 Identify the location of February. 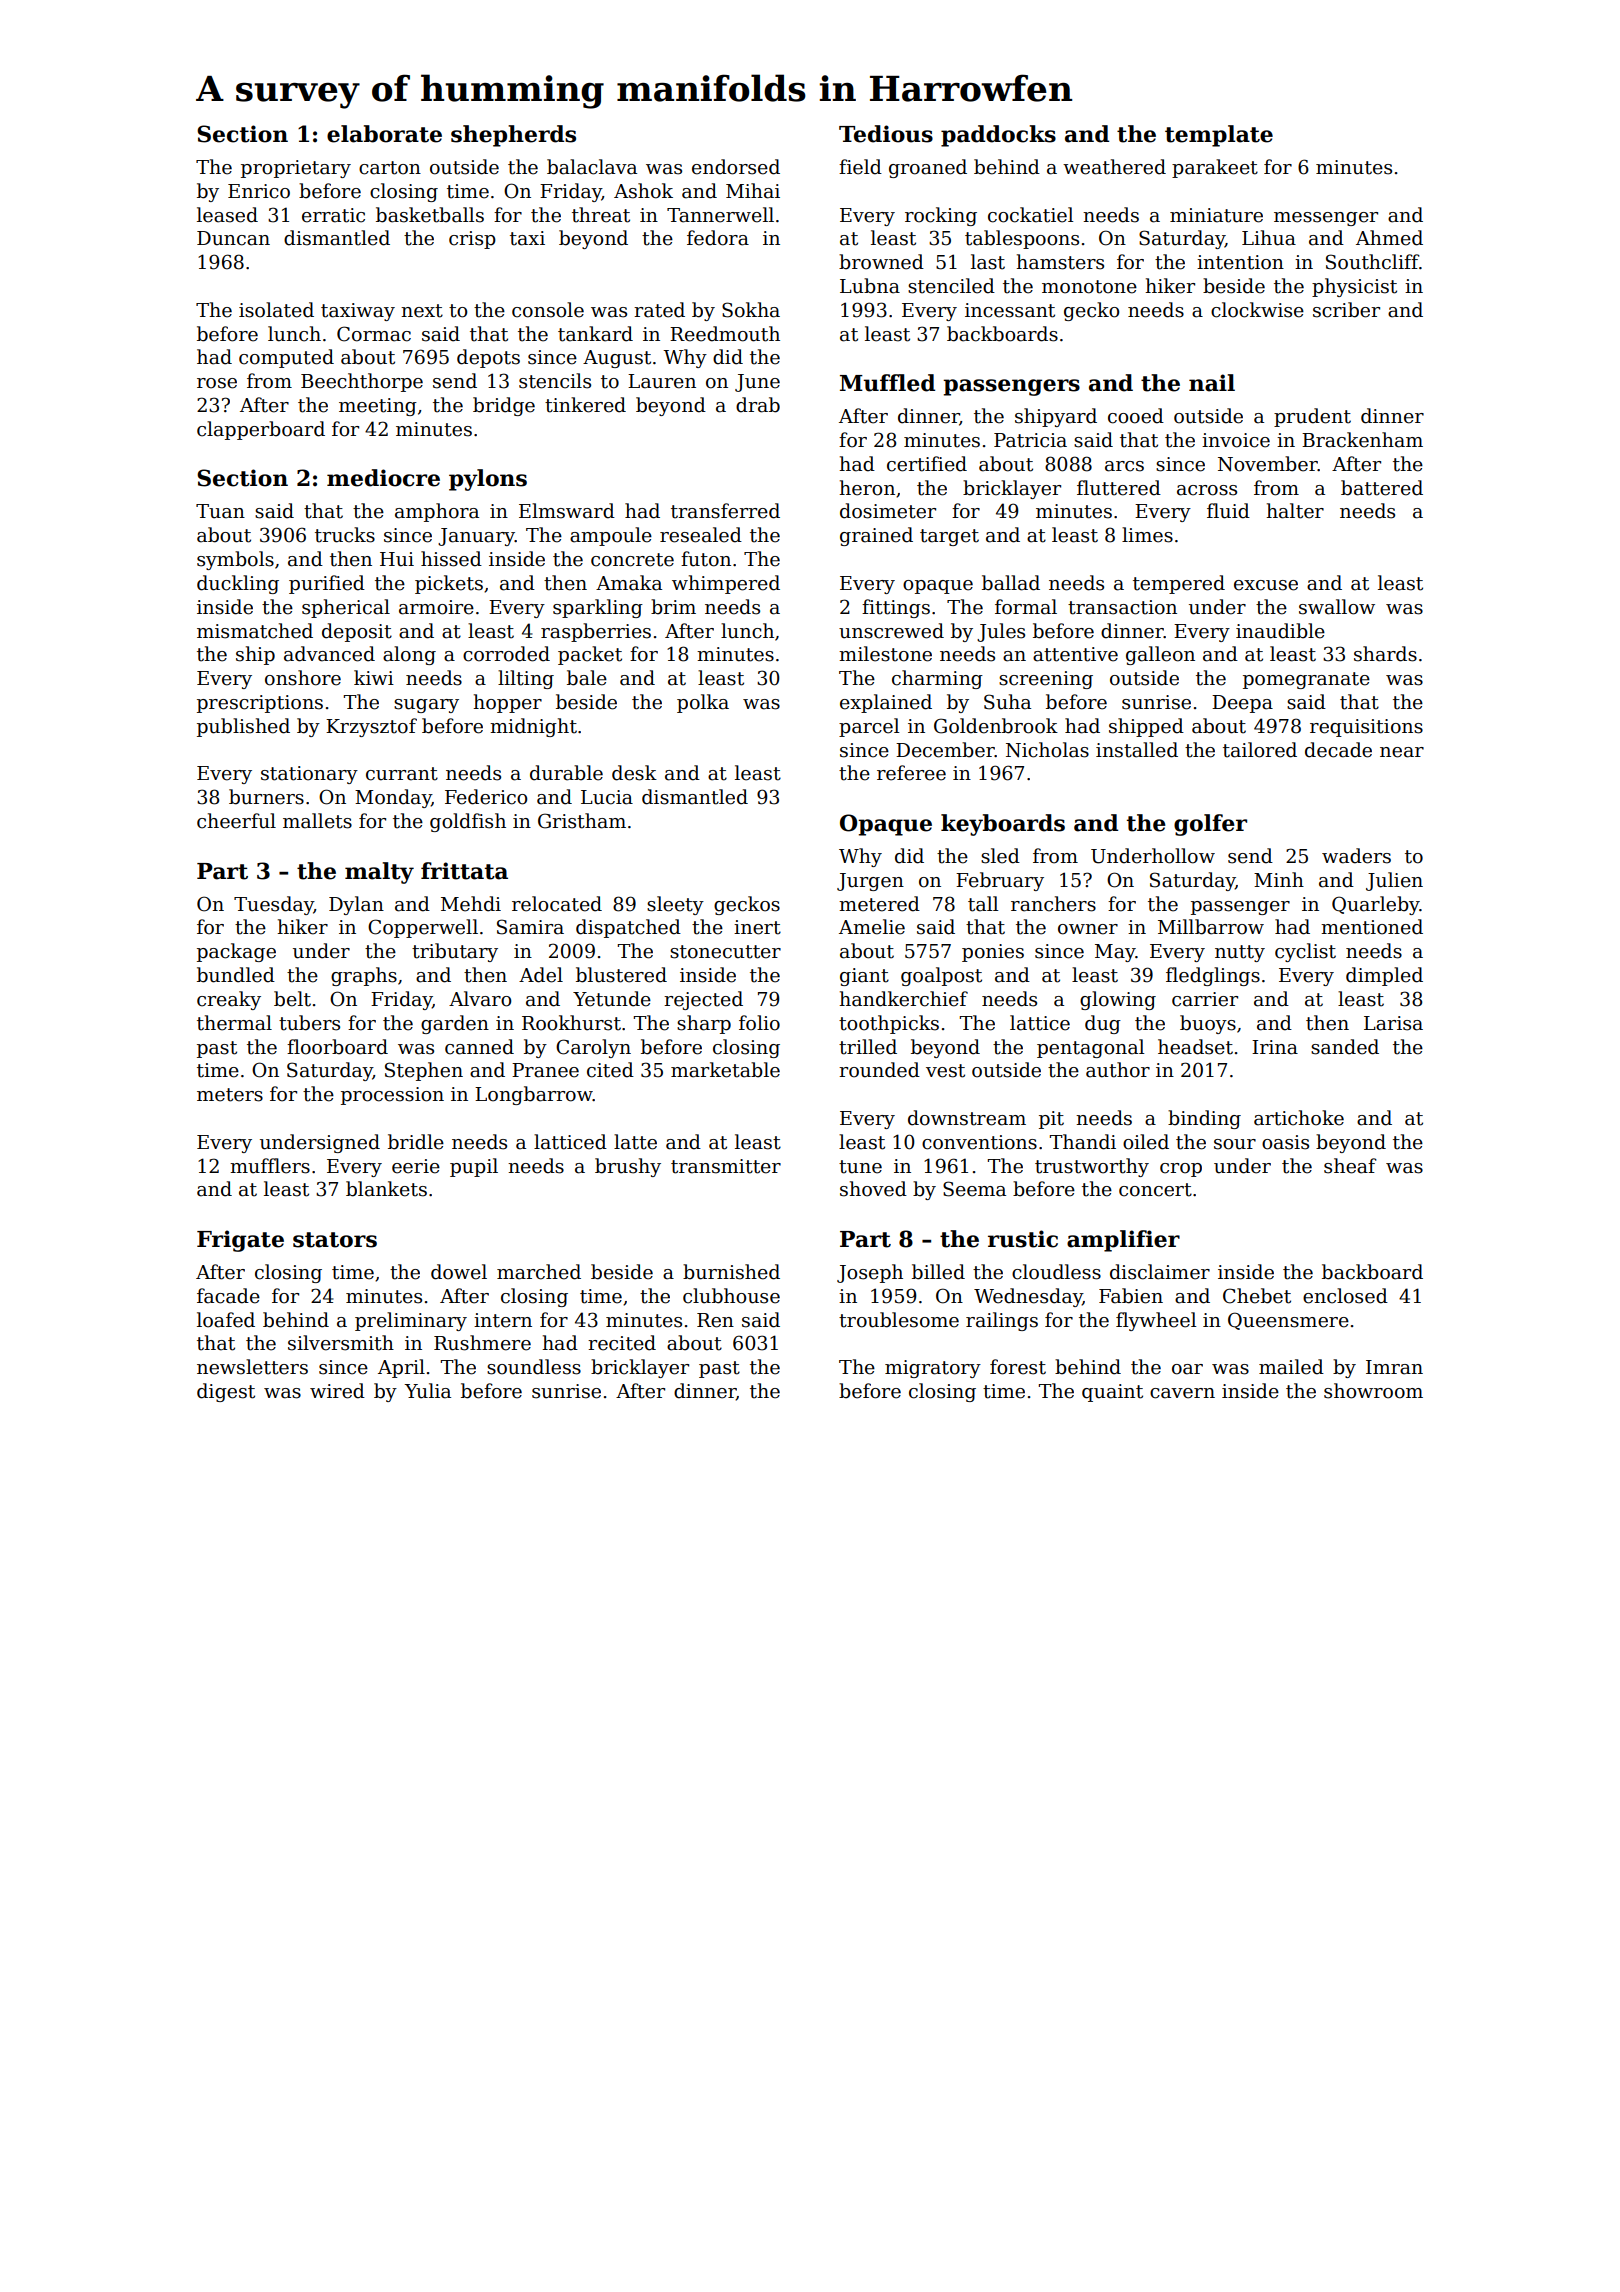
(1000, 881).
